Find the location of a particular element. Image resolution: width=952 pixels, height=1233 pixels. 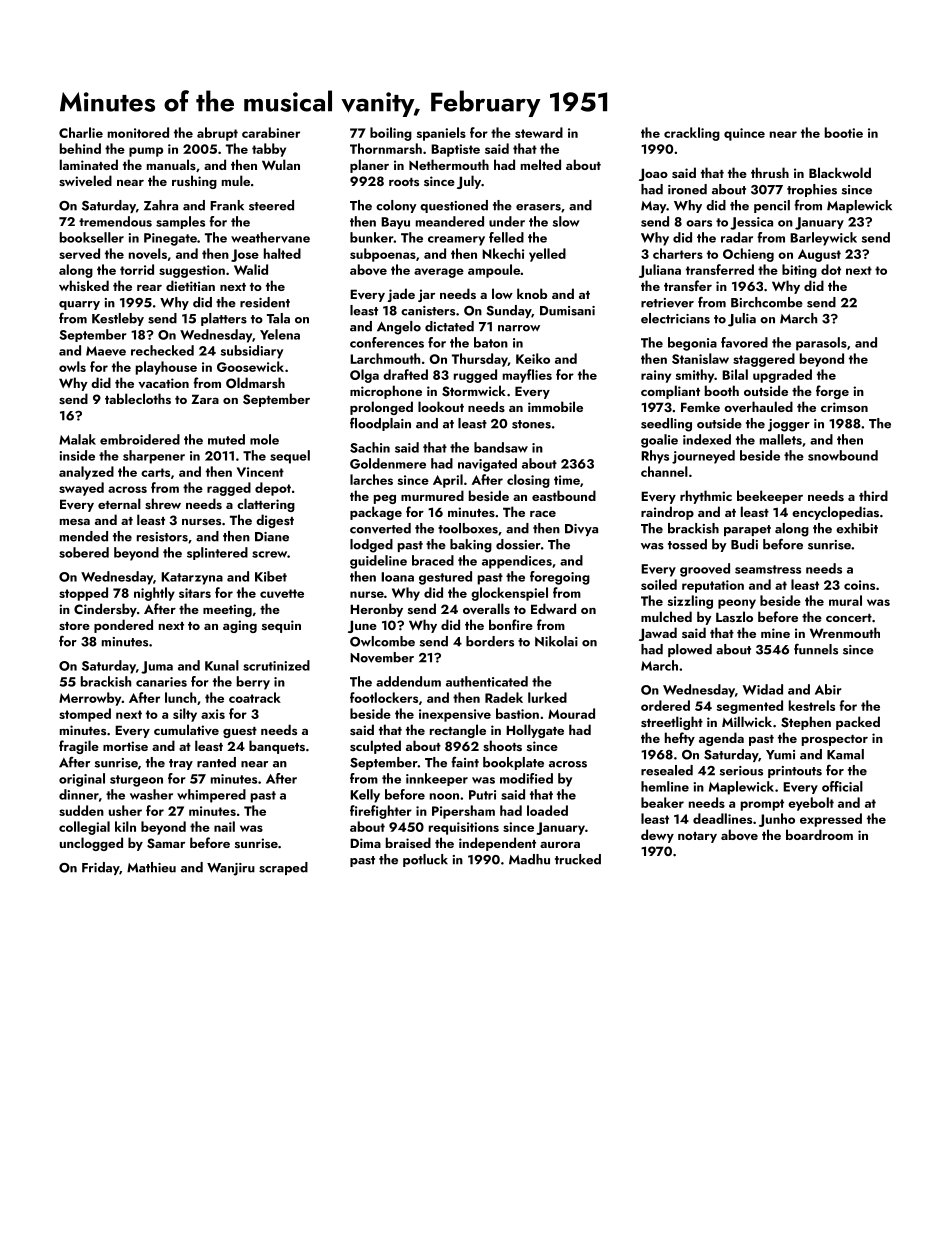

fragile is located at coordinates (79, 747).
